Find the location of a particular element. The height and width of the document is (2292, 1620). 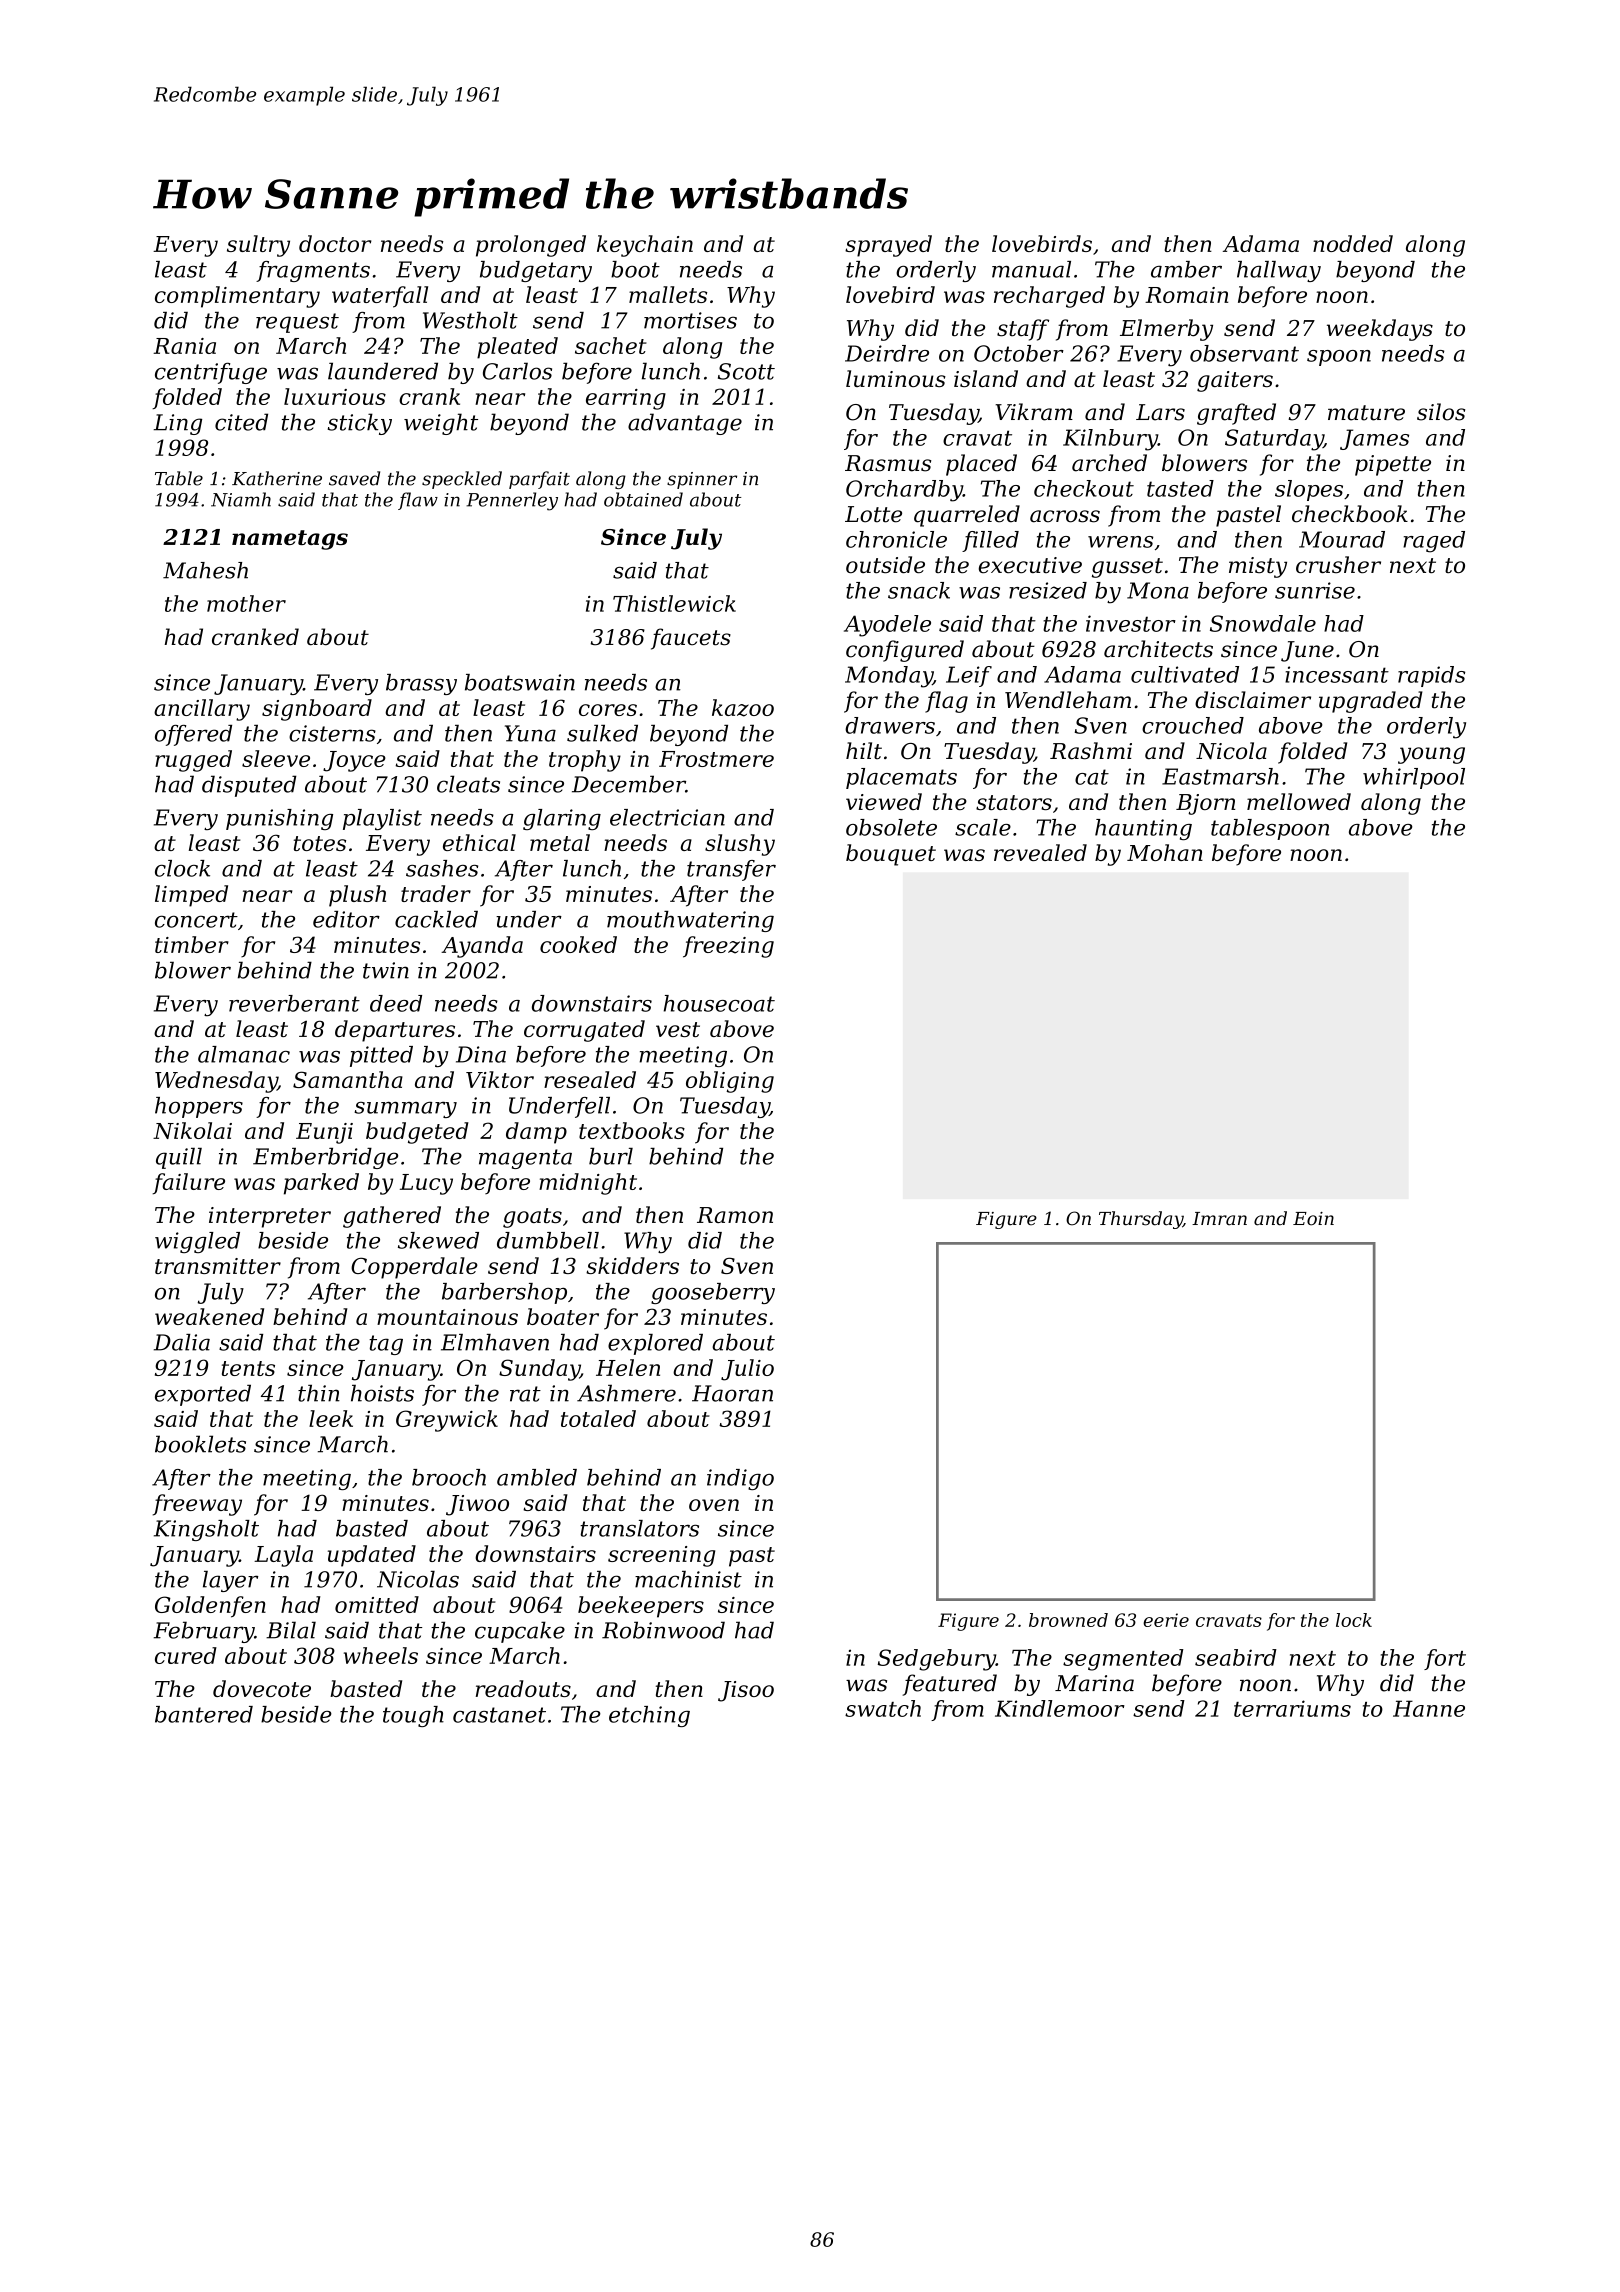

nodded is located at coordinates (1353, 243).
